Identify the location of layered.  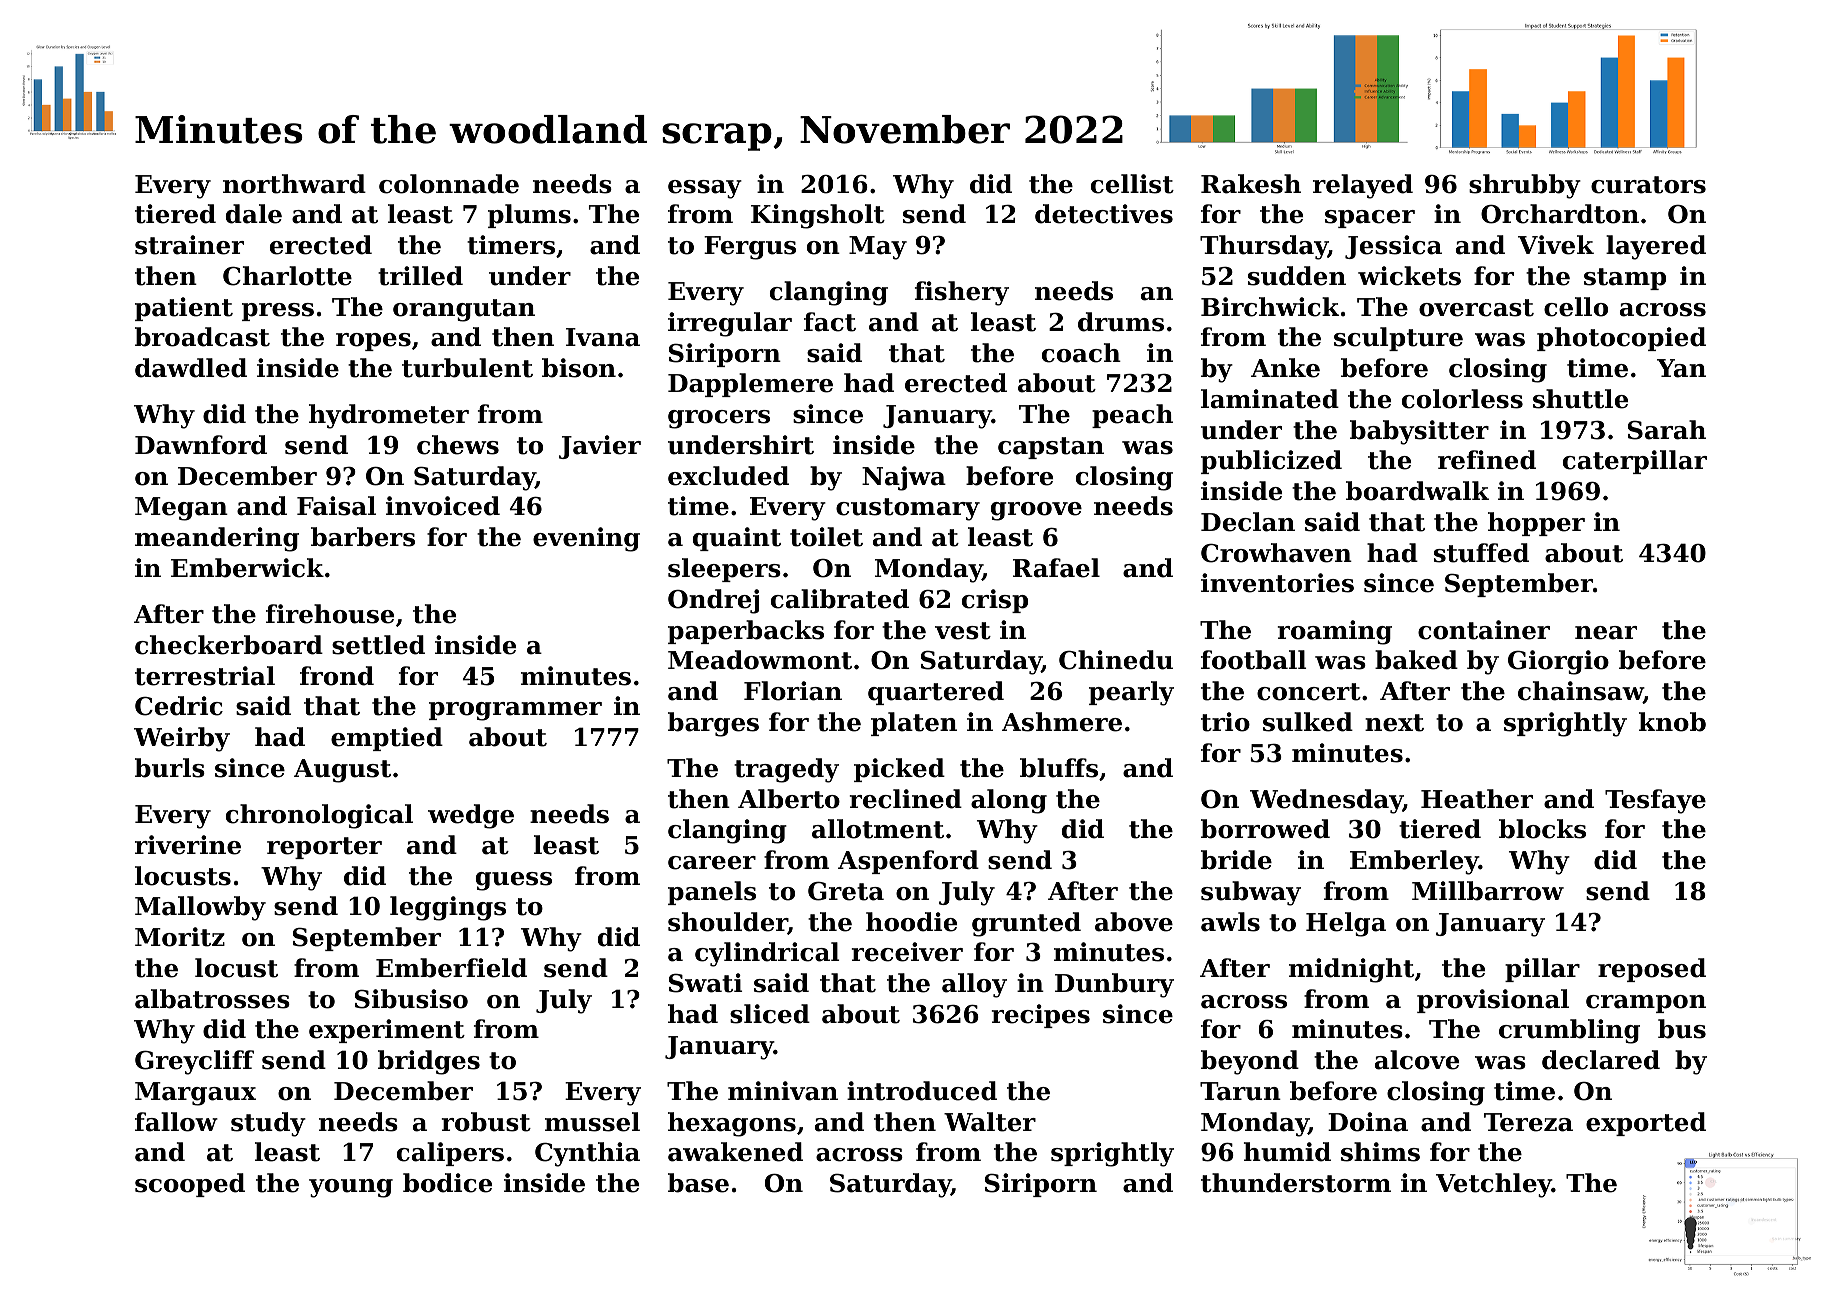
(1656, 247).
